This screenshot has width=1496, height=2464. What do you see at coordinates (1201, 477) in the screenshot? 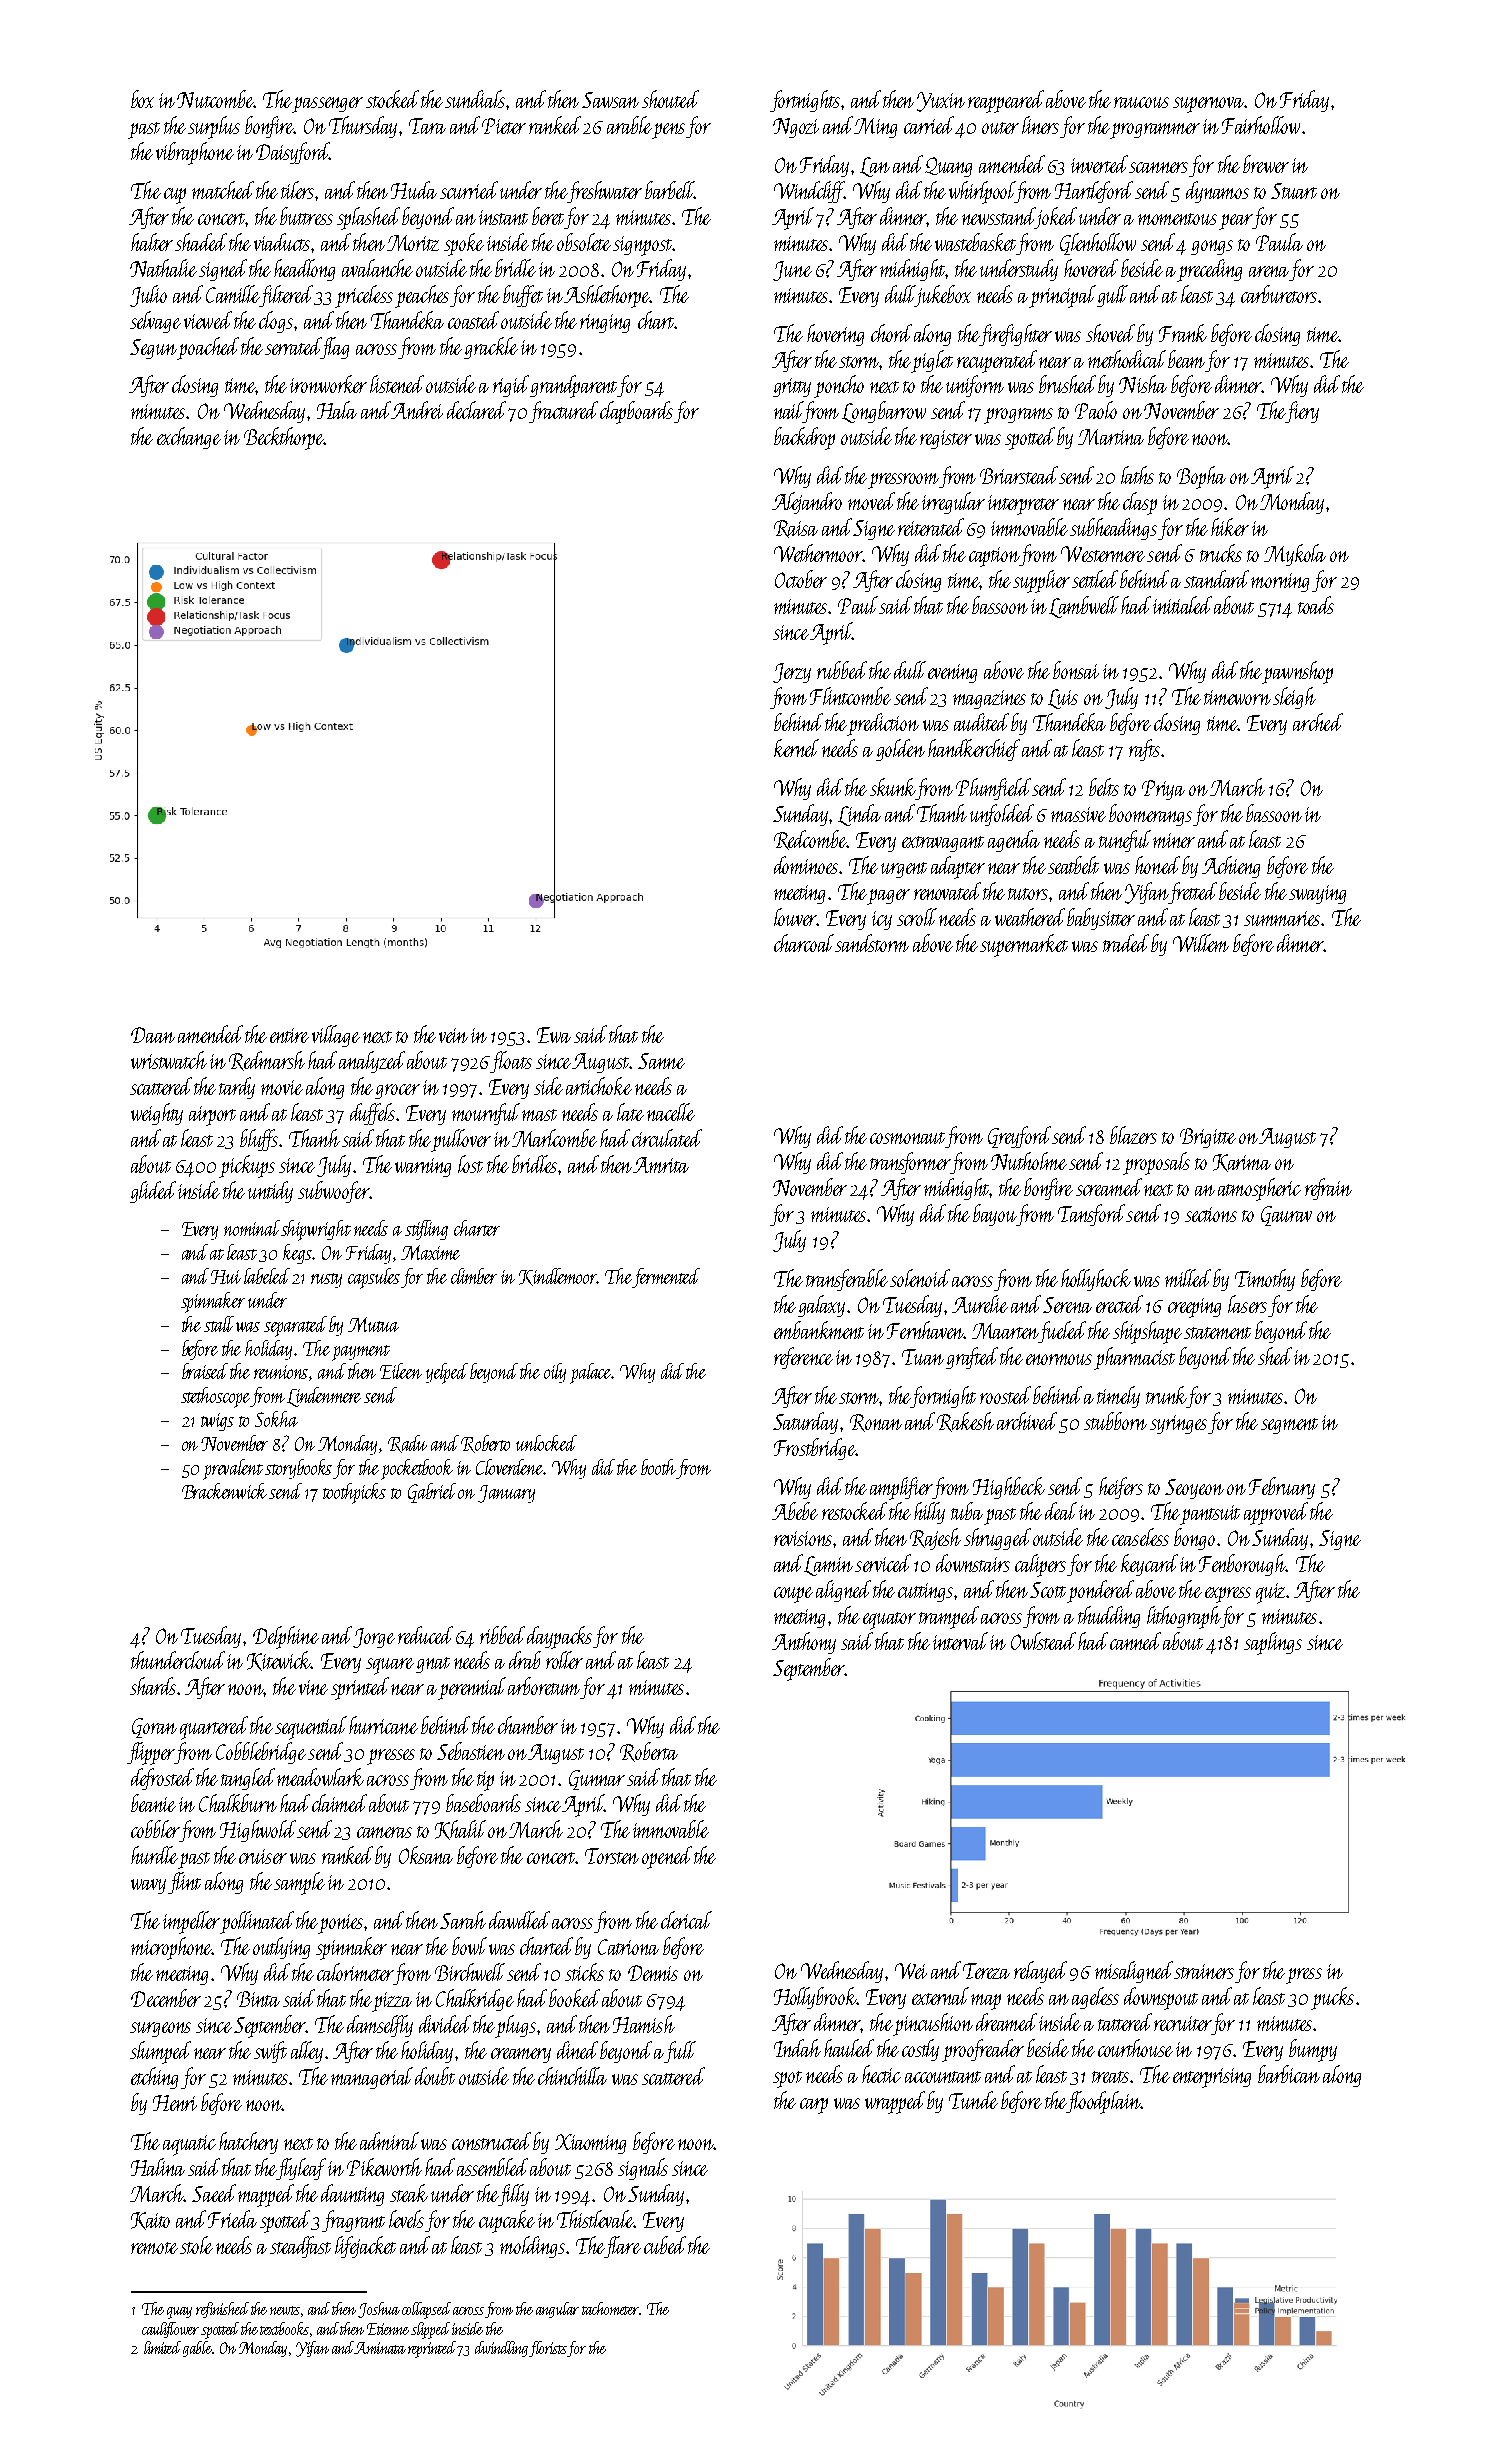
I see `Bopha` at bounding box center [1201, 477].
